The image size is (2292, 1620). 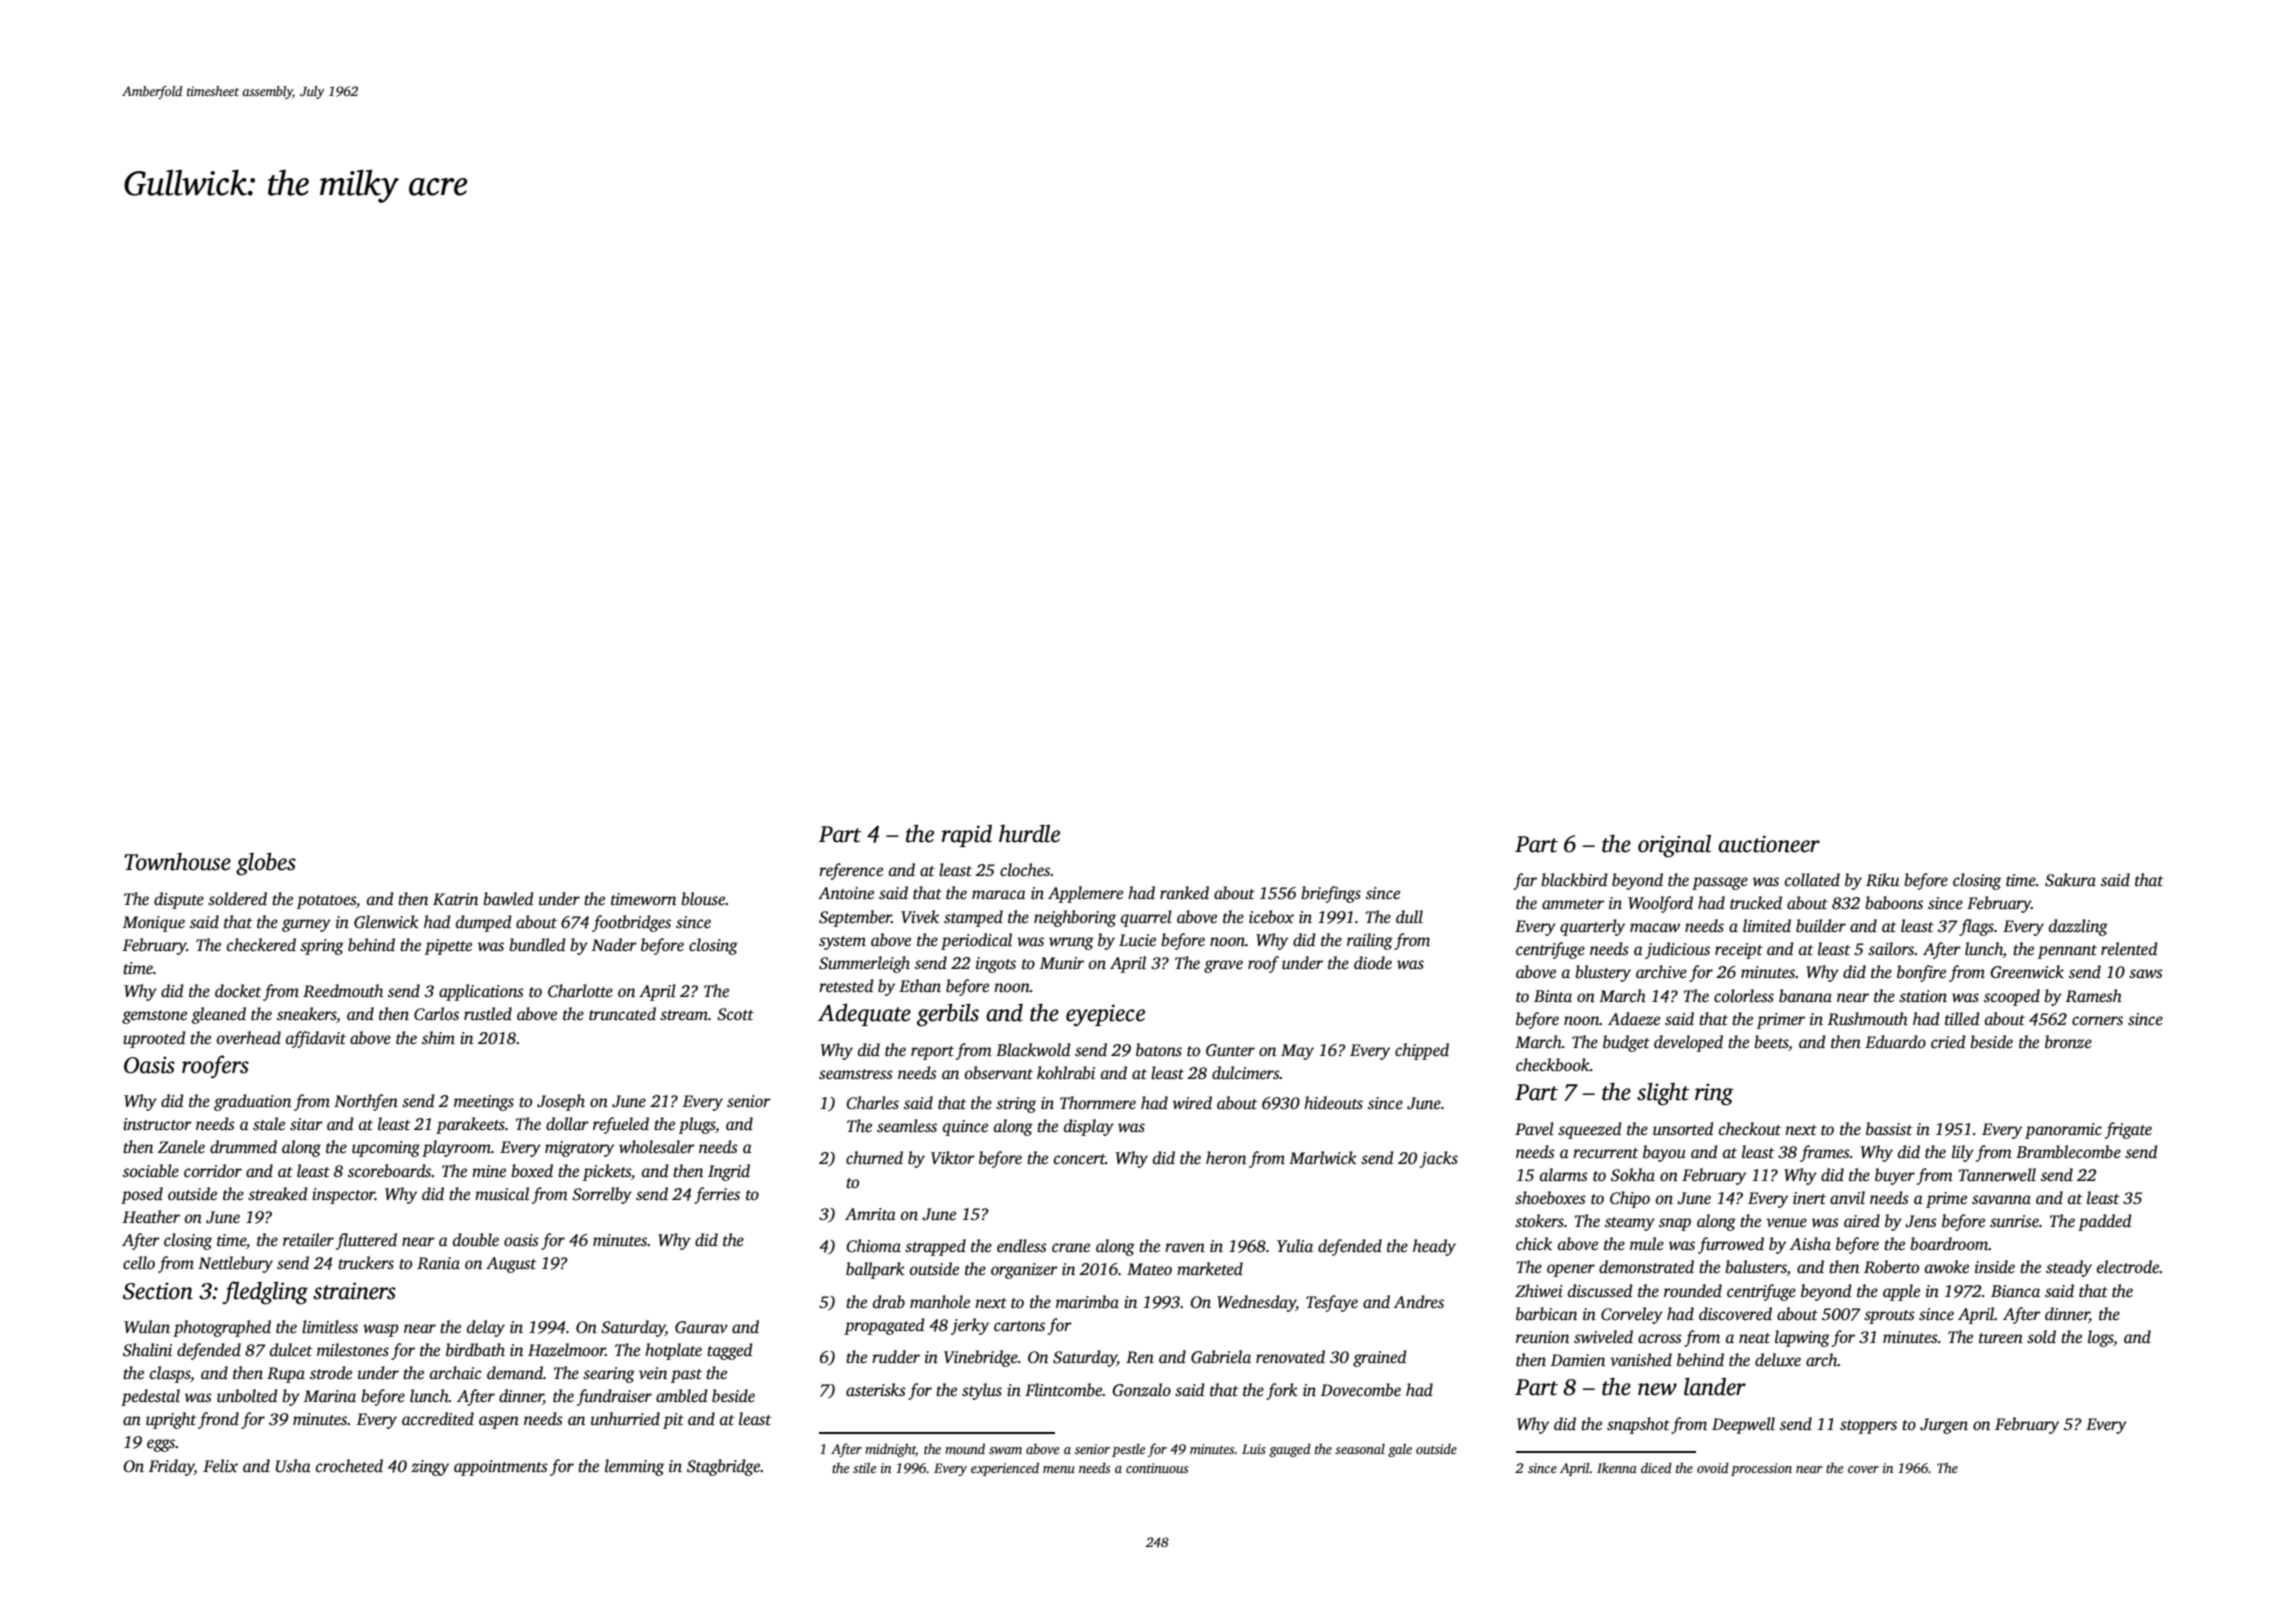 I want to click on auctioneer, so click(x=1769, y=844).
